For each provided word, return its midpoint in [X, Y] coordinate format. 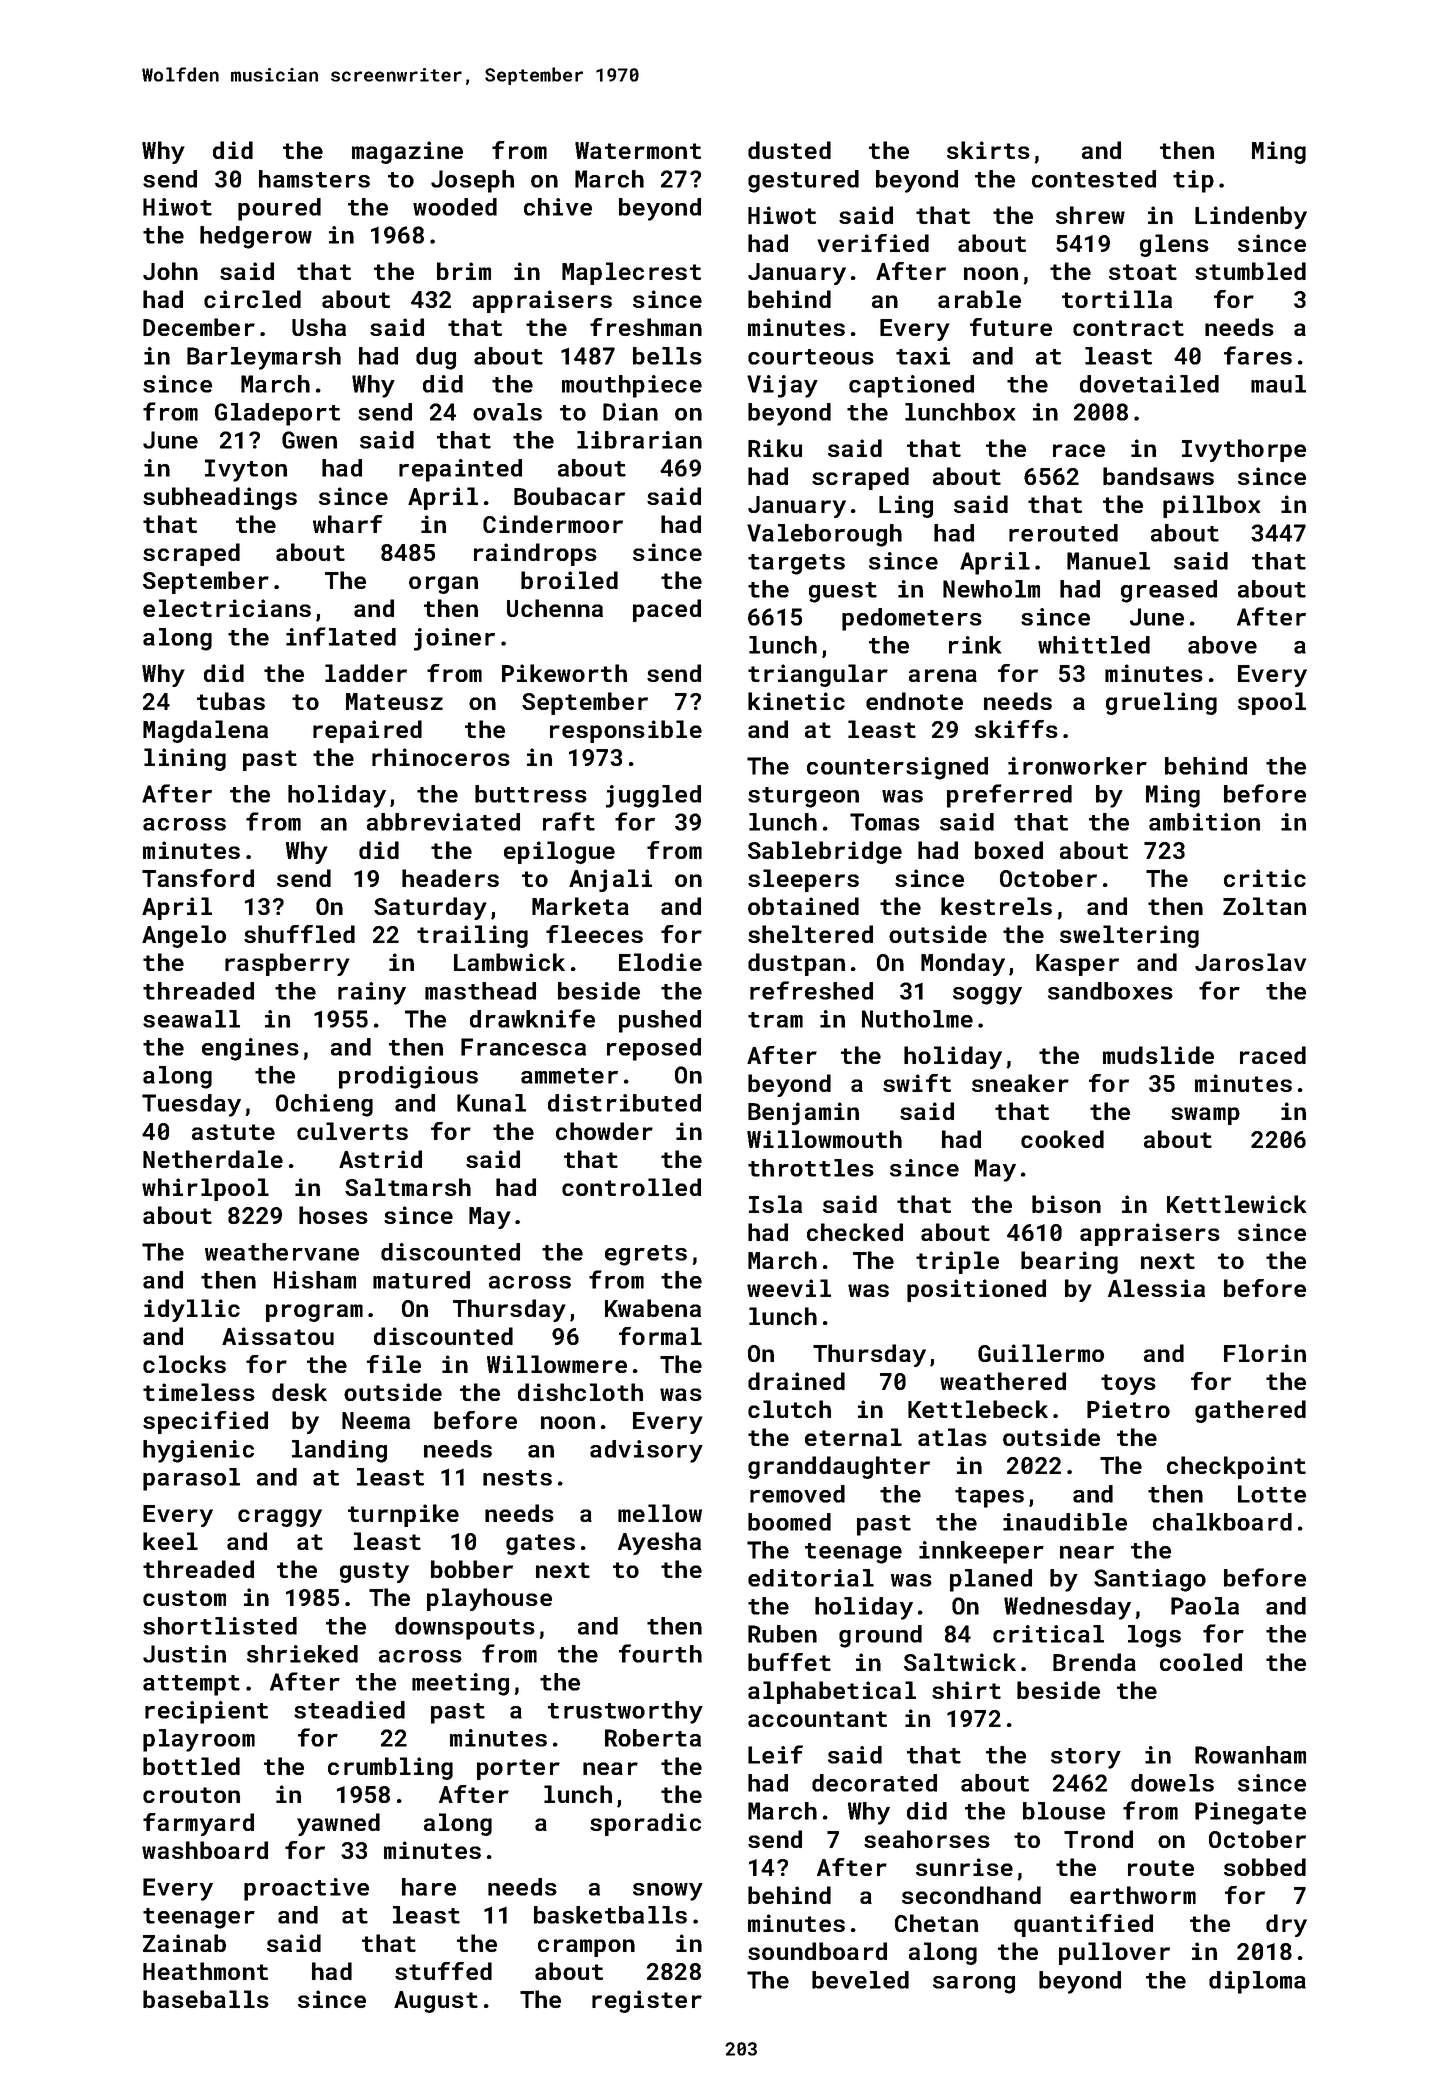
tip [1193, 181]
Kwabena [653, 1308]
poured [279, 209]
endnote [914, 701]
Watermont [638, 150]
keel [170, 1541]
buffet [789, 1662]
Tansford [198, 878]
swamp [1205, 1116]
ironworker [1077, 766]
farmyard [198, 1824]
